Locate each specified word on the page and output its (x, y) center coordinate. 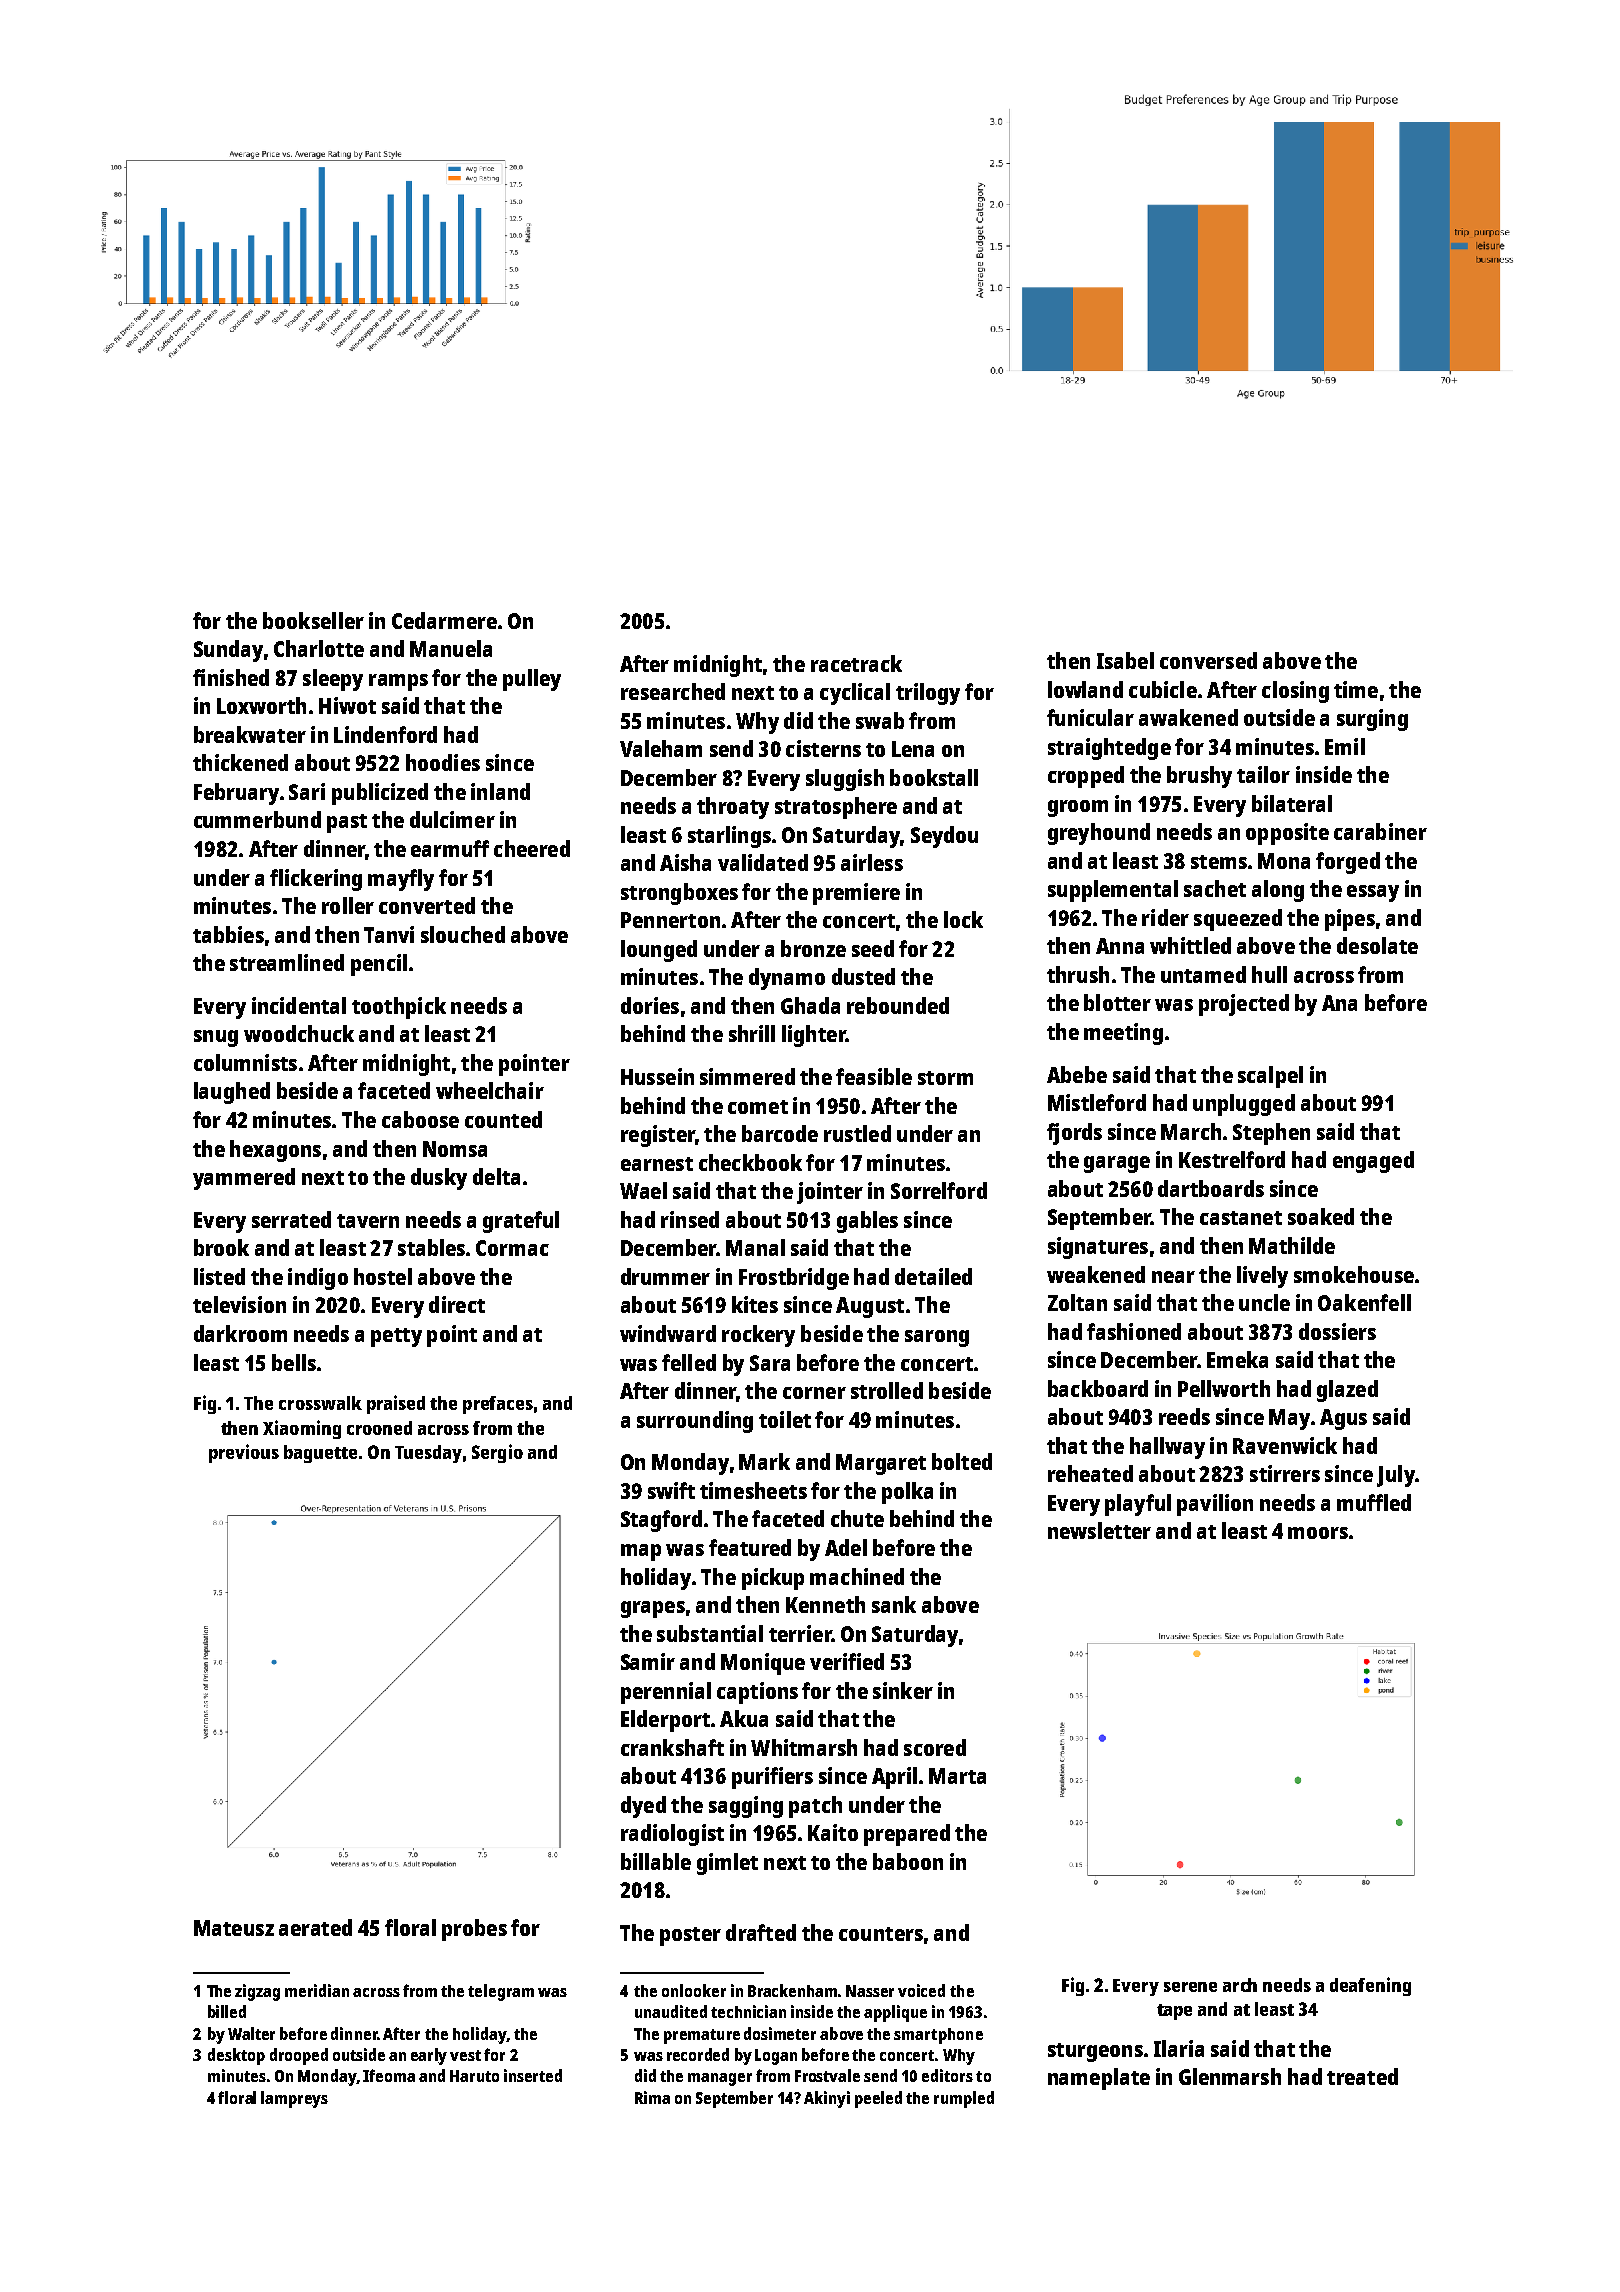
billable (656, 1861)
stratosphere (836, 808)
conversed (1208, 660)
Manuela (451, 648)
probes (474, 1930)
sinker (903, 1690)
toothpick (399, 1008)
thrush (1078, 974)
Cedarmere (444, 620)
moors (1318, 1533)
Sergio (497, 1453)
